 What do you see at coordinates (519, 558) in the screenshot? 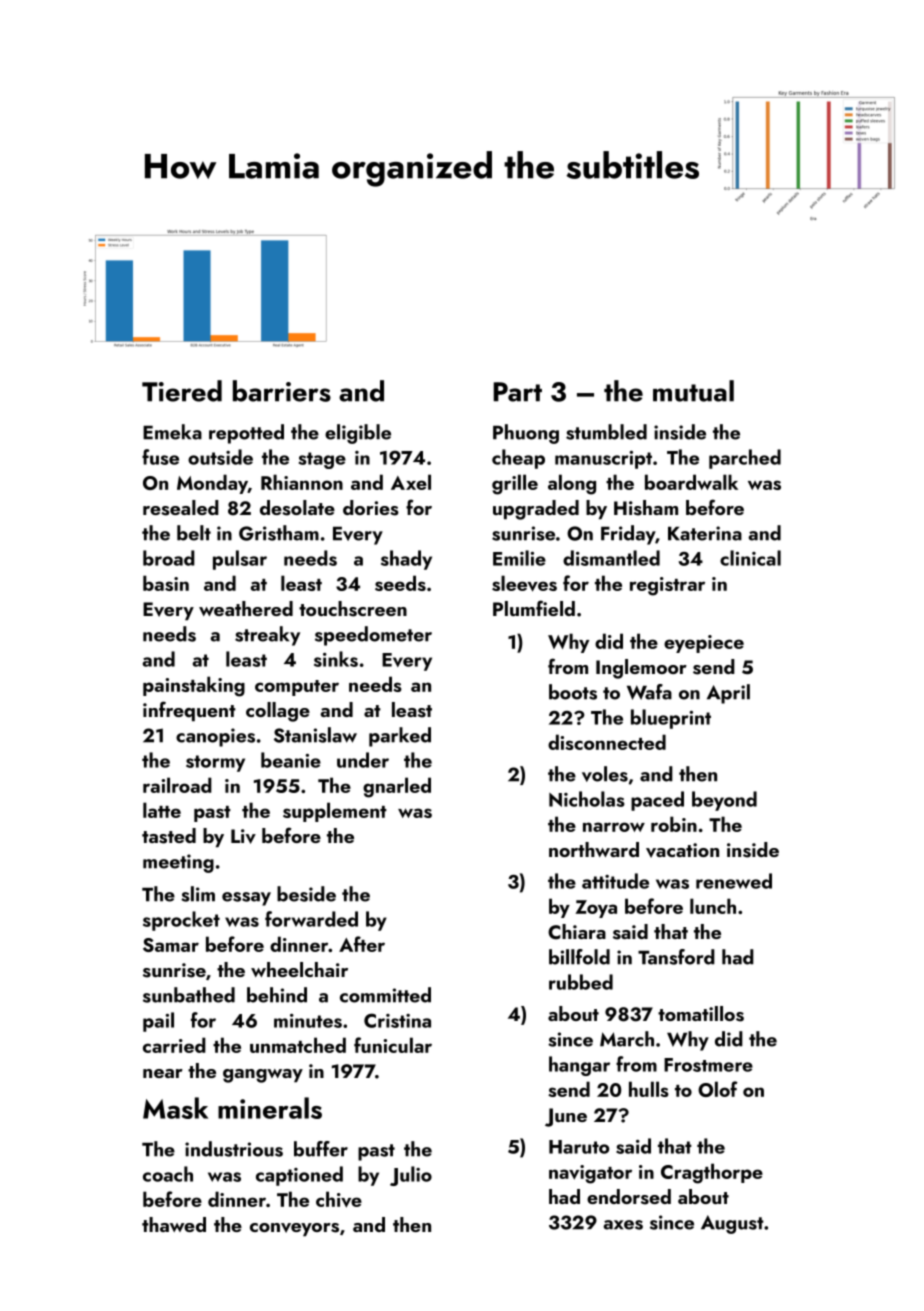
I see `Emilie` at bounding box center [519, 558].
